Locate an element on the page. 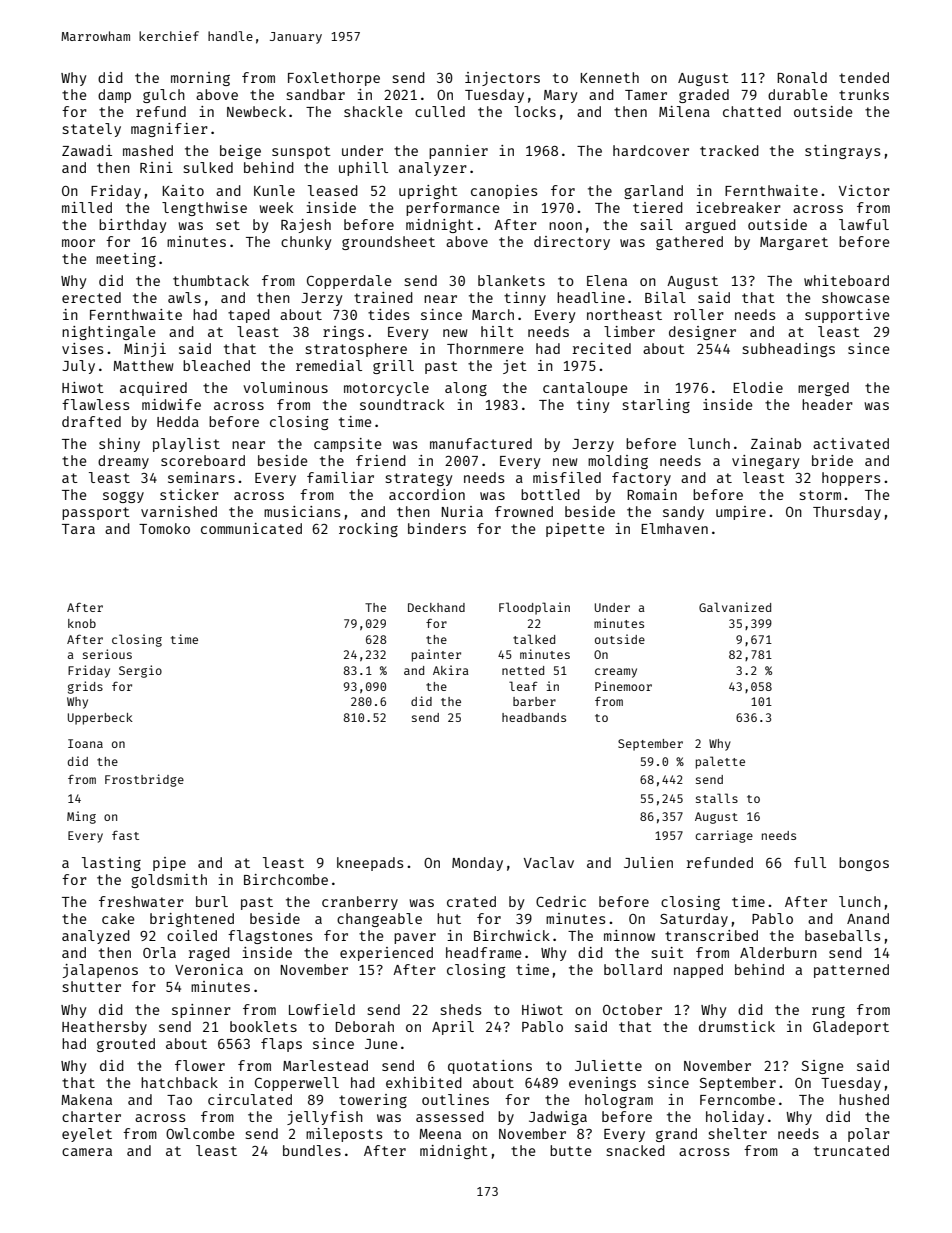 The image size is (952, 1233). Sergio is located at coordinates (140, 671).
